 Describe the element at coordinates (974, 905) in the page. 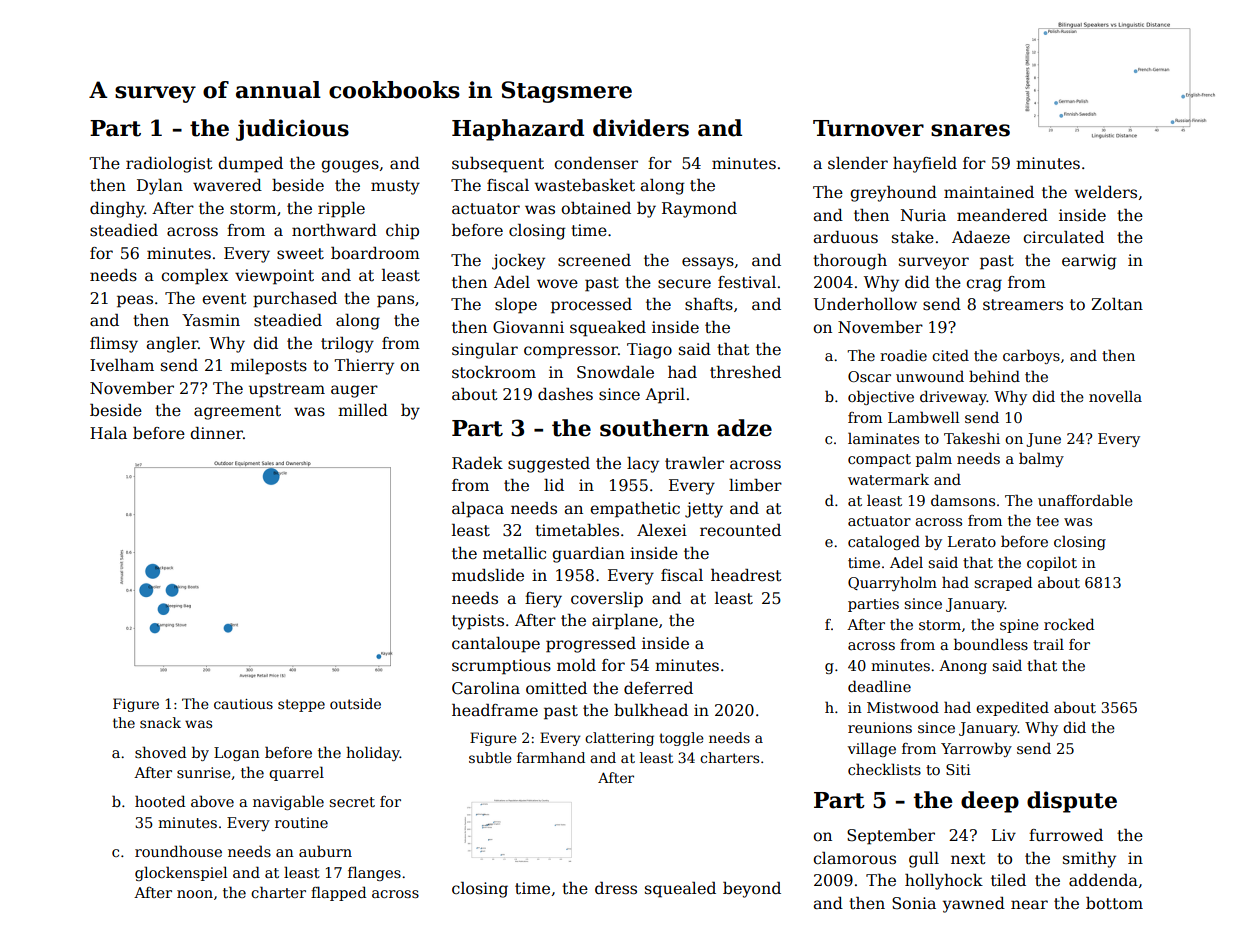

I see `yawned` at that location.
